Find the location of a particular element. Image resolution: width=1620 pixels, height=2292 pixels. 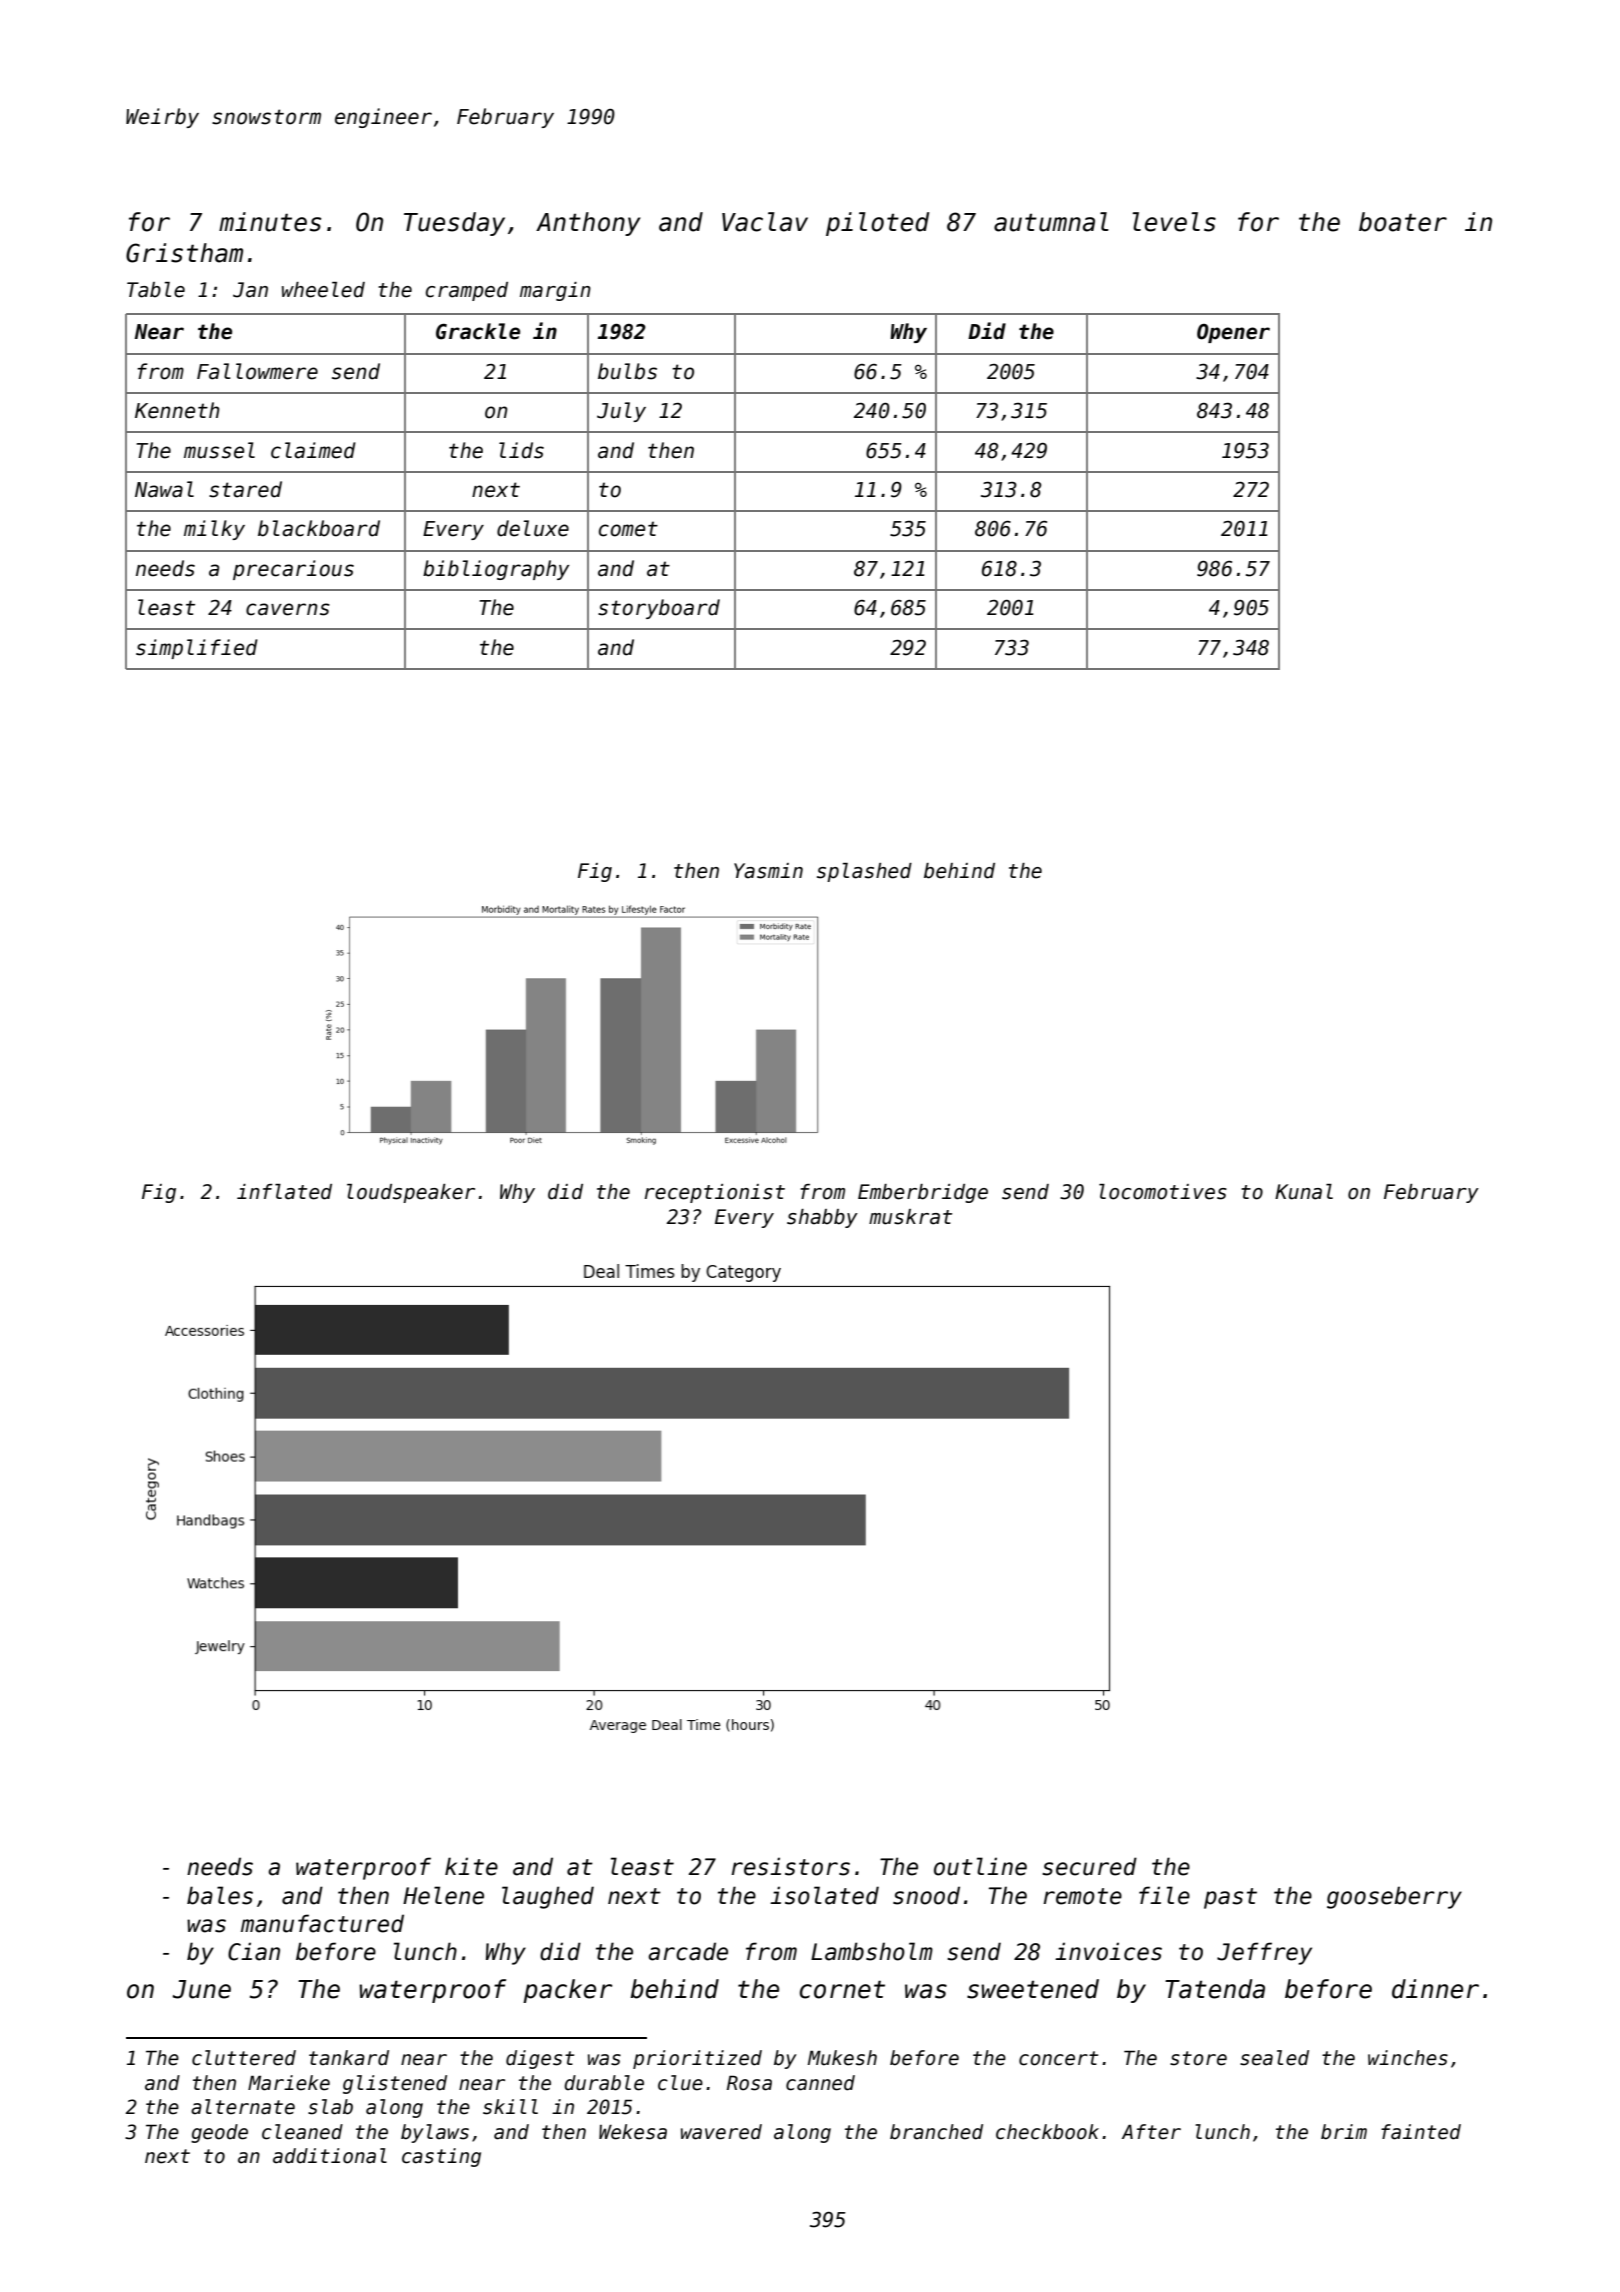

Kunal is located at coordinates (1304, 1192).
